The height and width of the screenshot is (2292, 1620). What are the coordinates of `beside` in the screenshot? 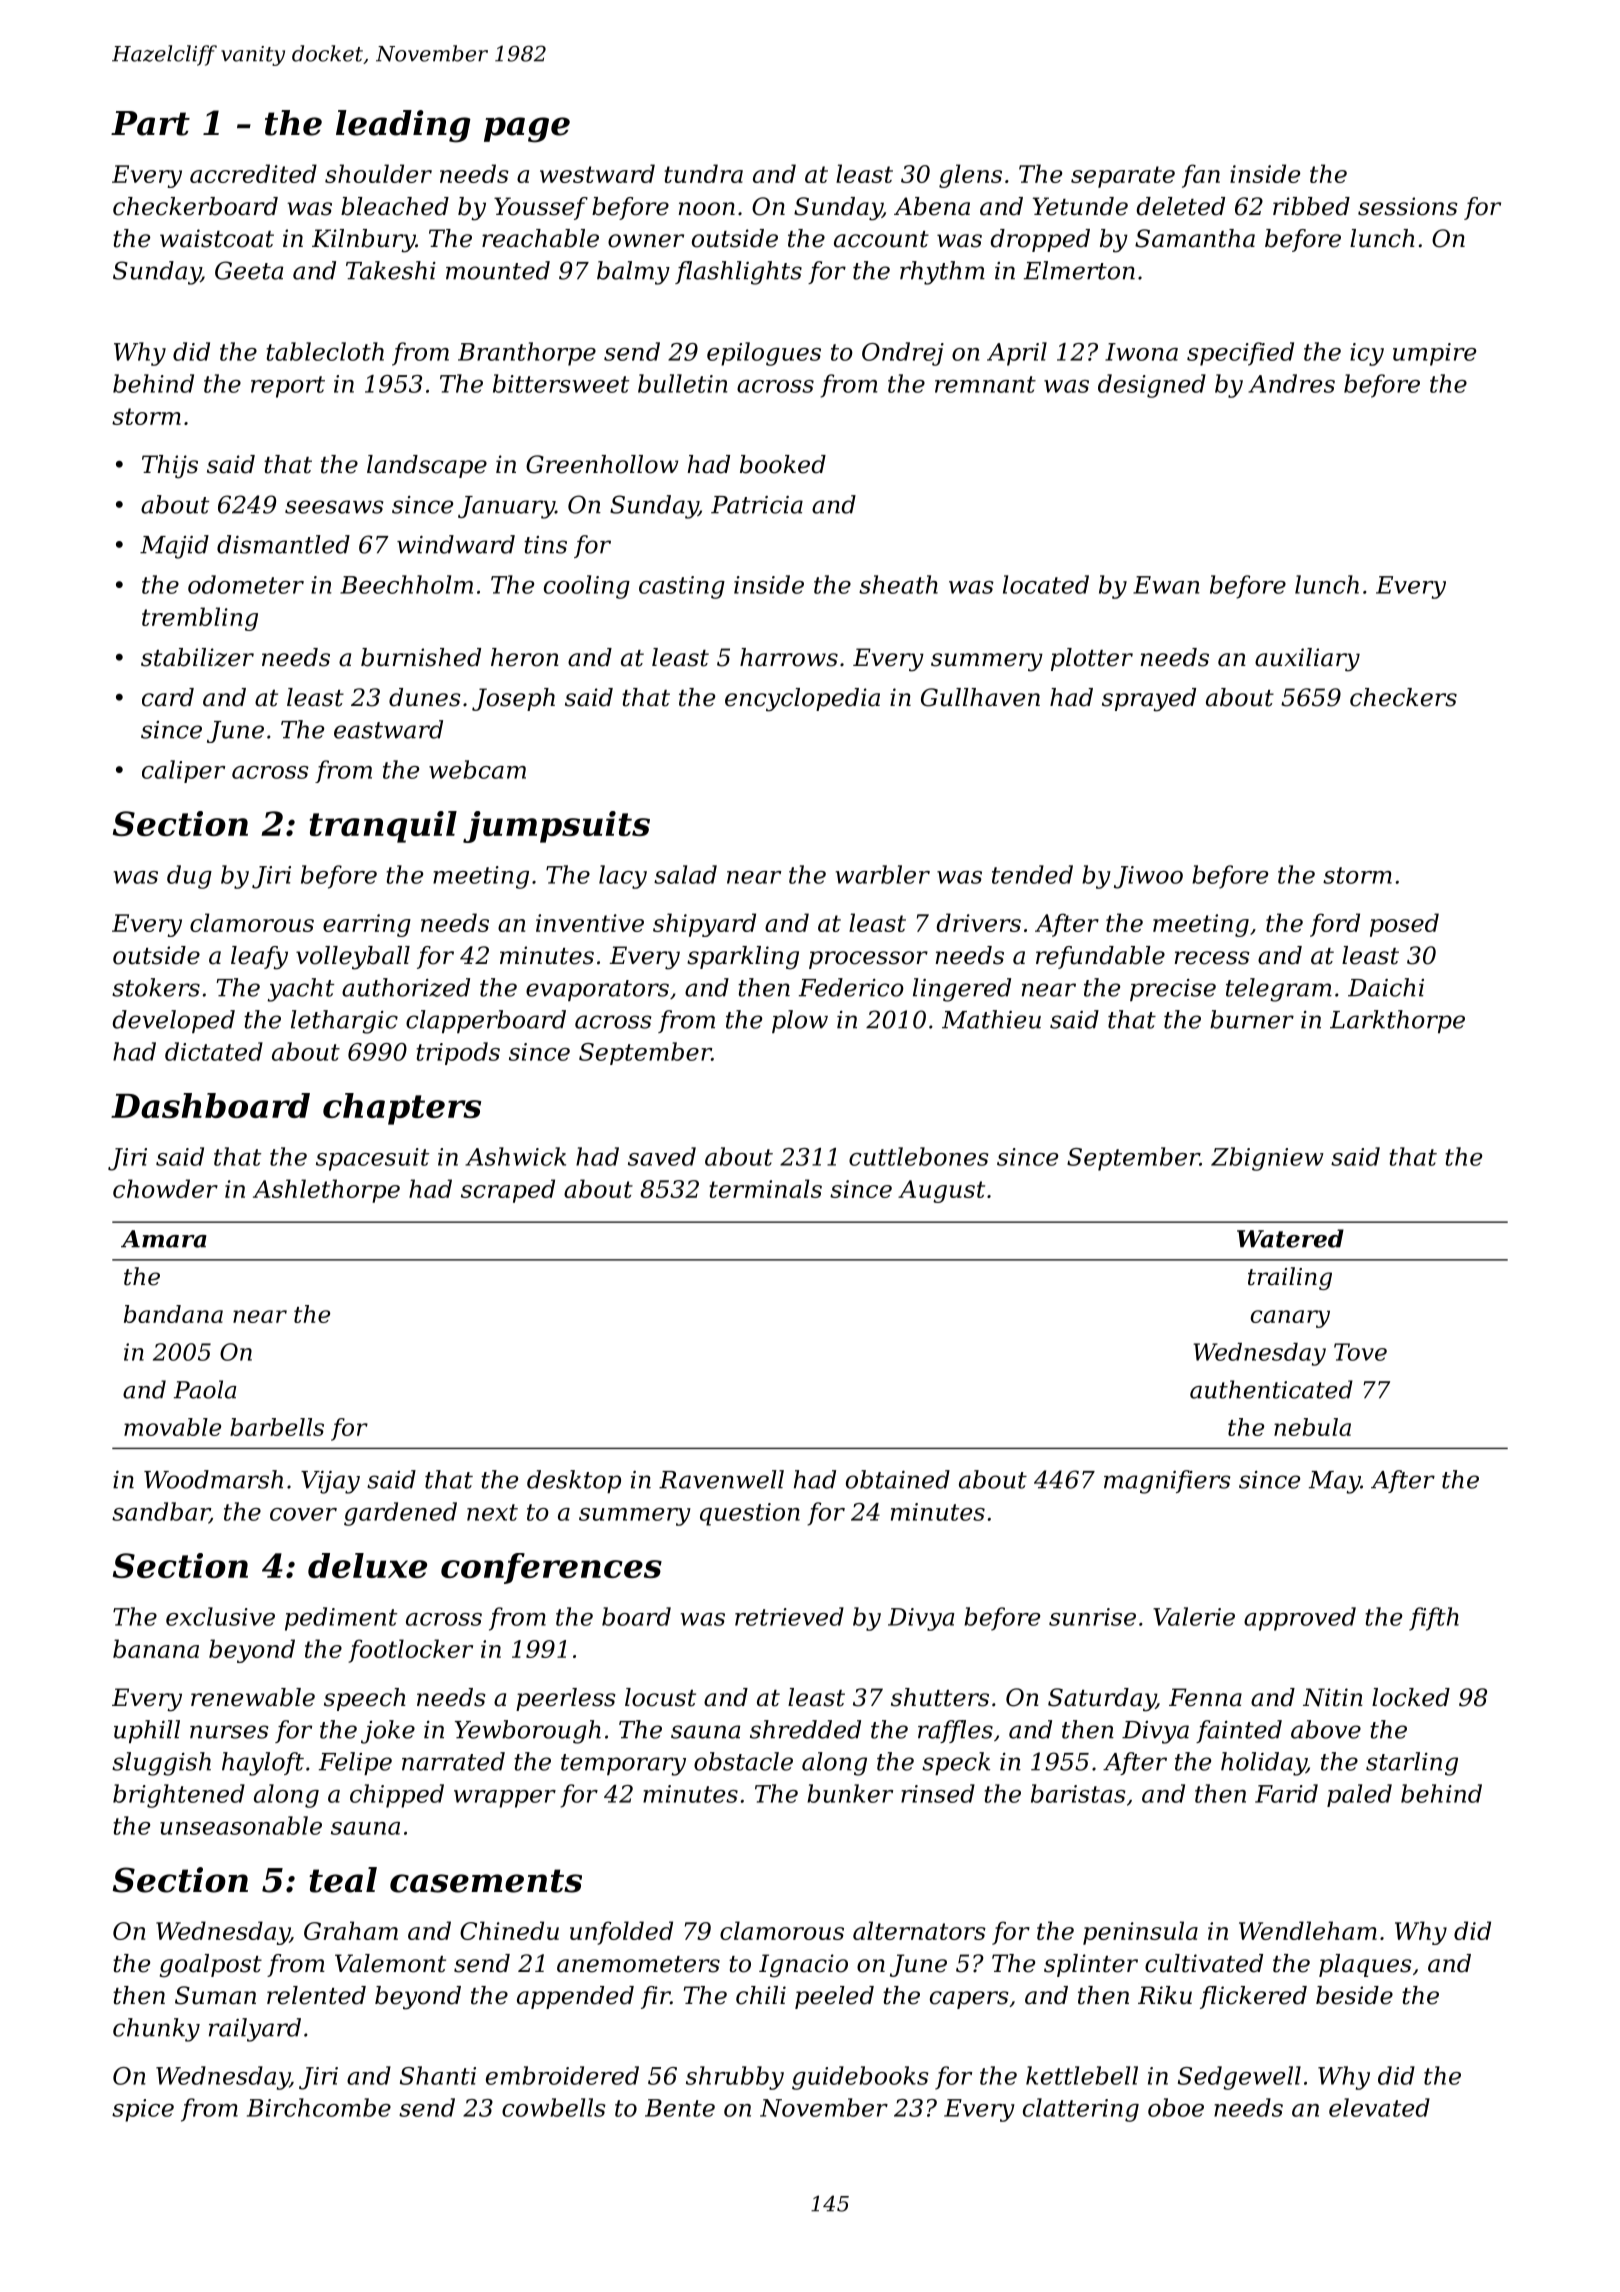 It's located at (1354, 1995).
